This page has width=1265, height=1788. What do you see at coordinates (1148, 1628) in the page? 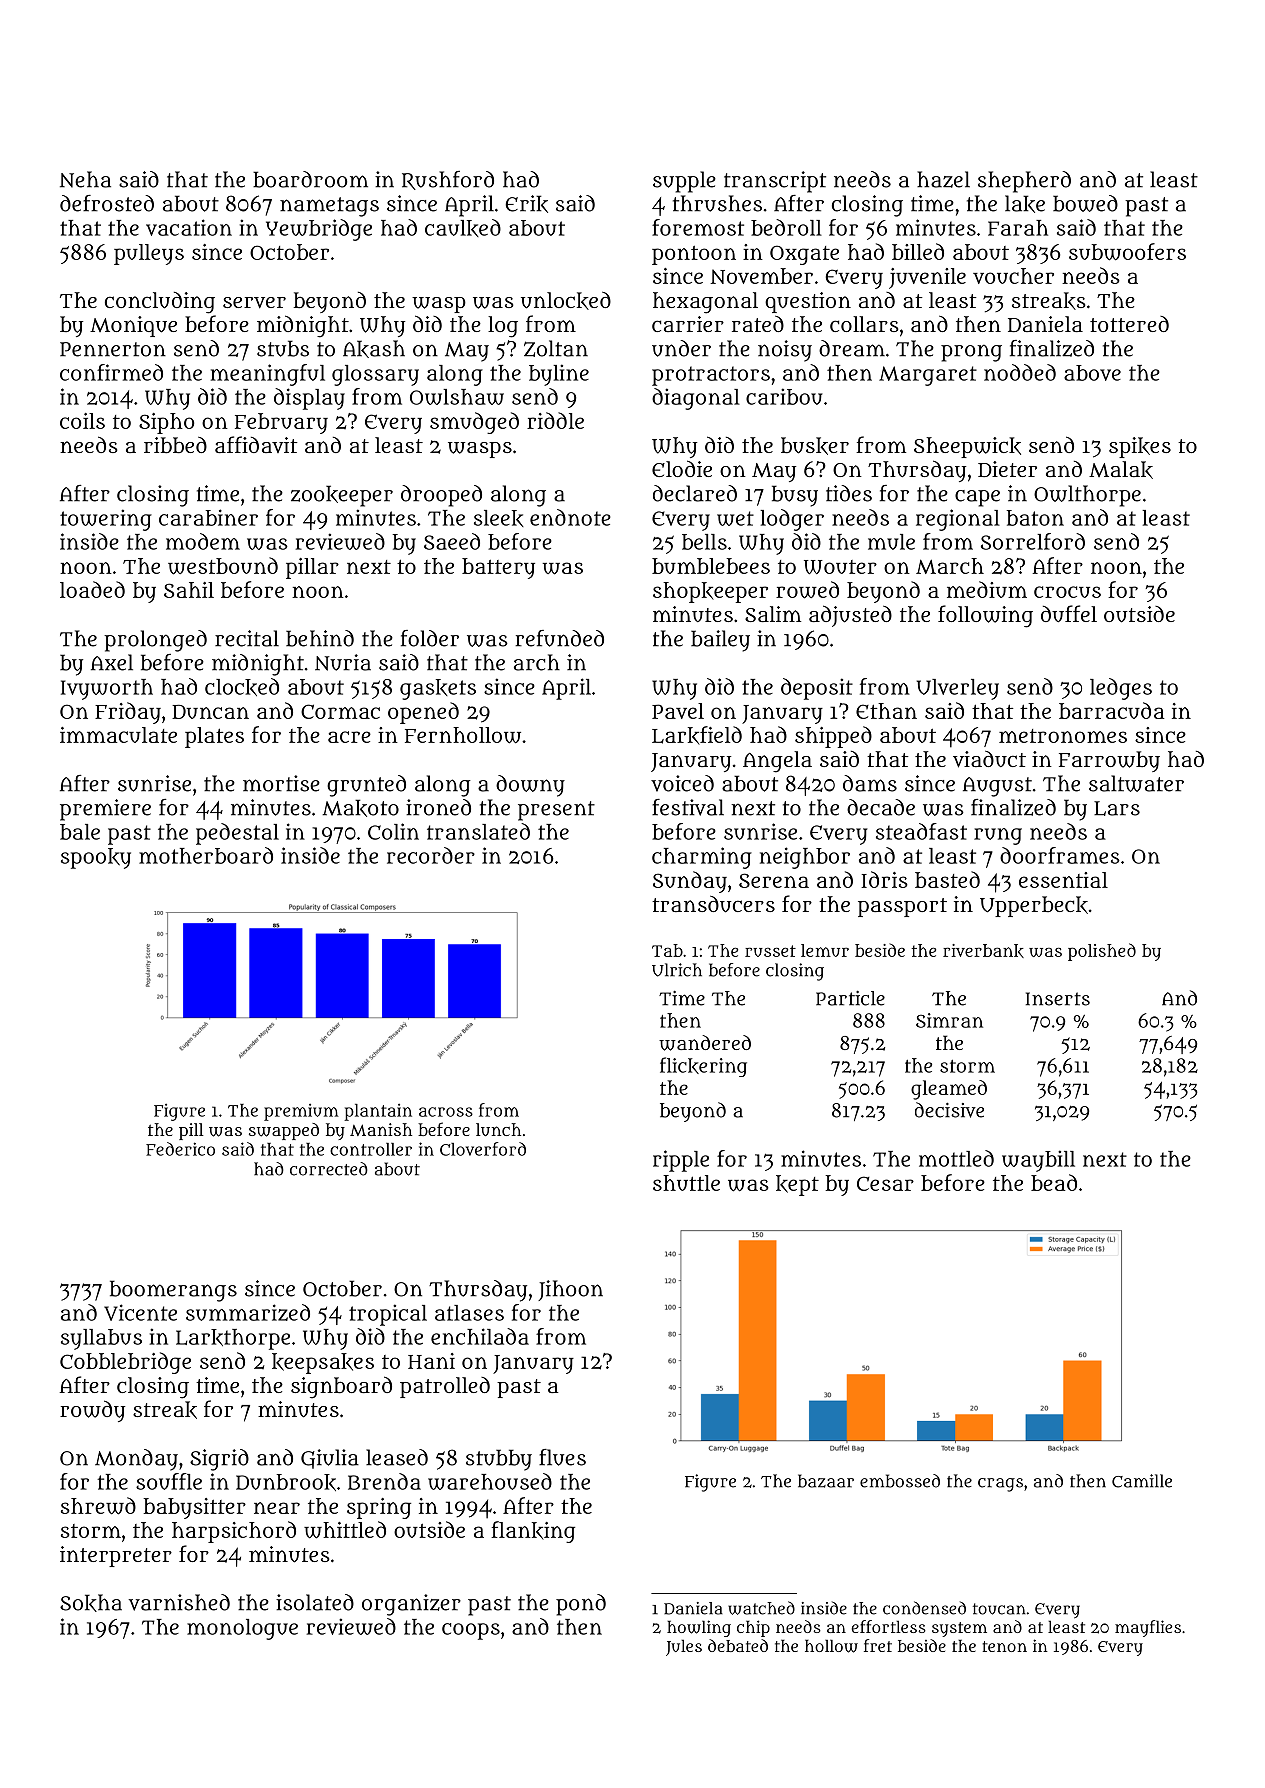
I see `mayflies` at bounding box center [1148, 1628].
